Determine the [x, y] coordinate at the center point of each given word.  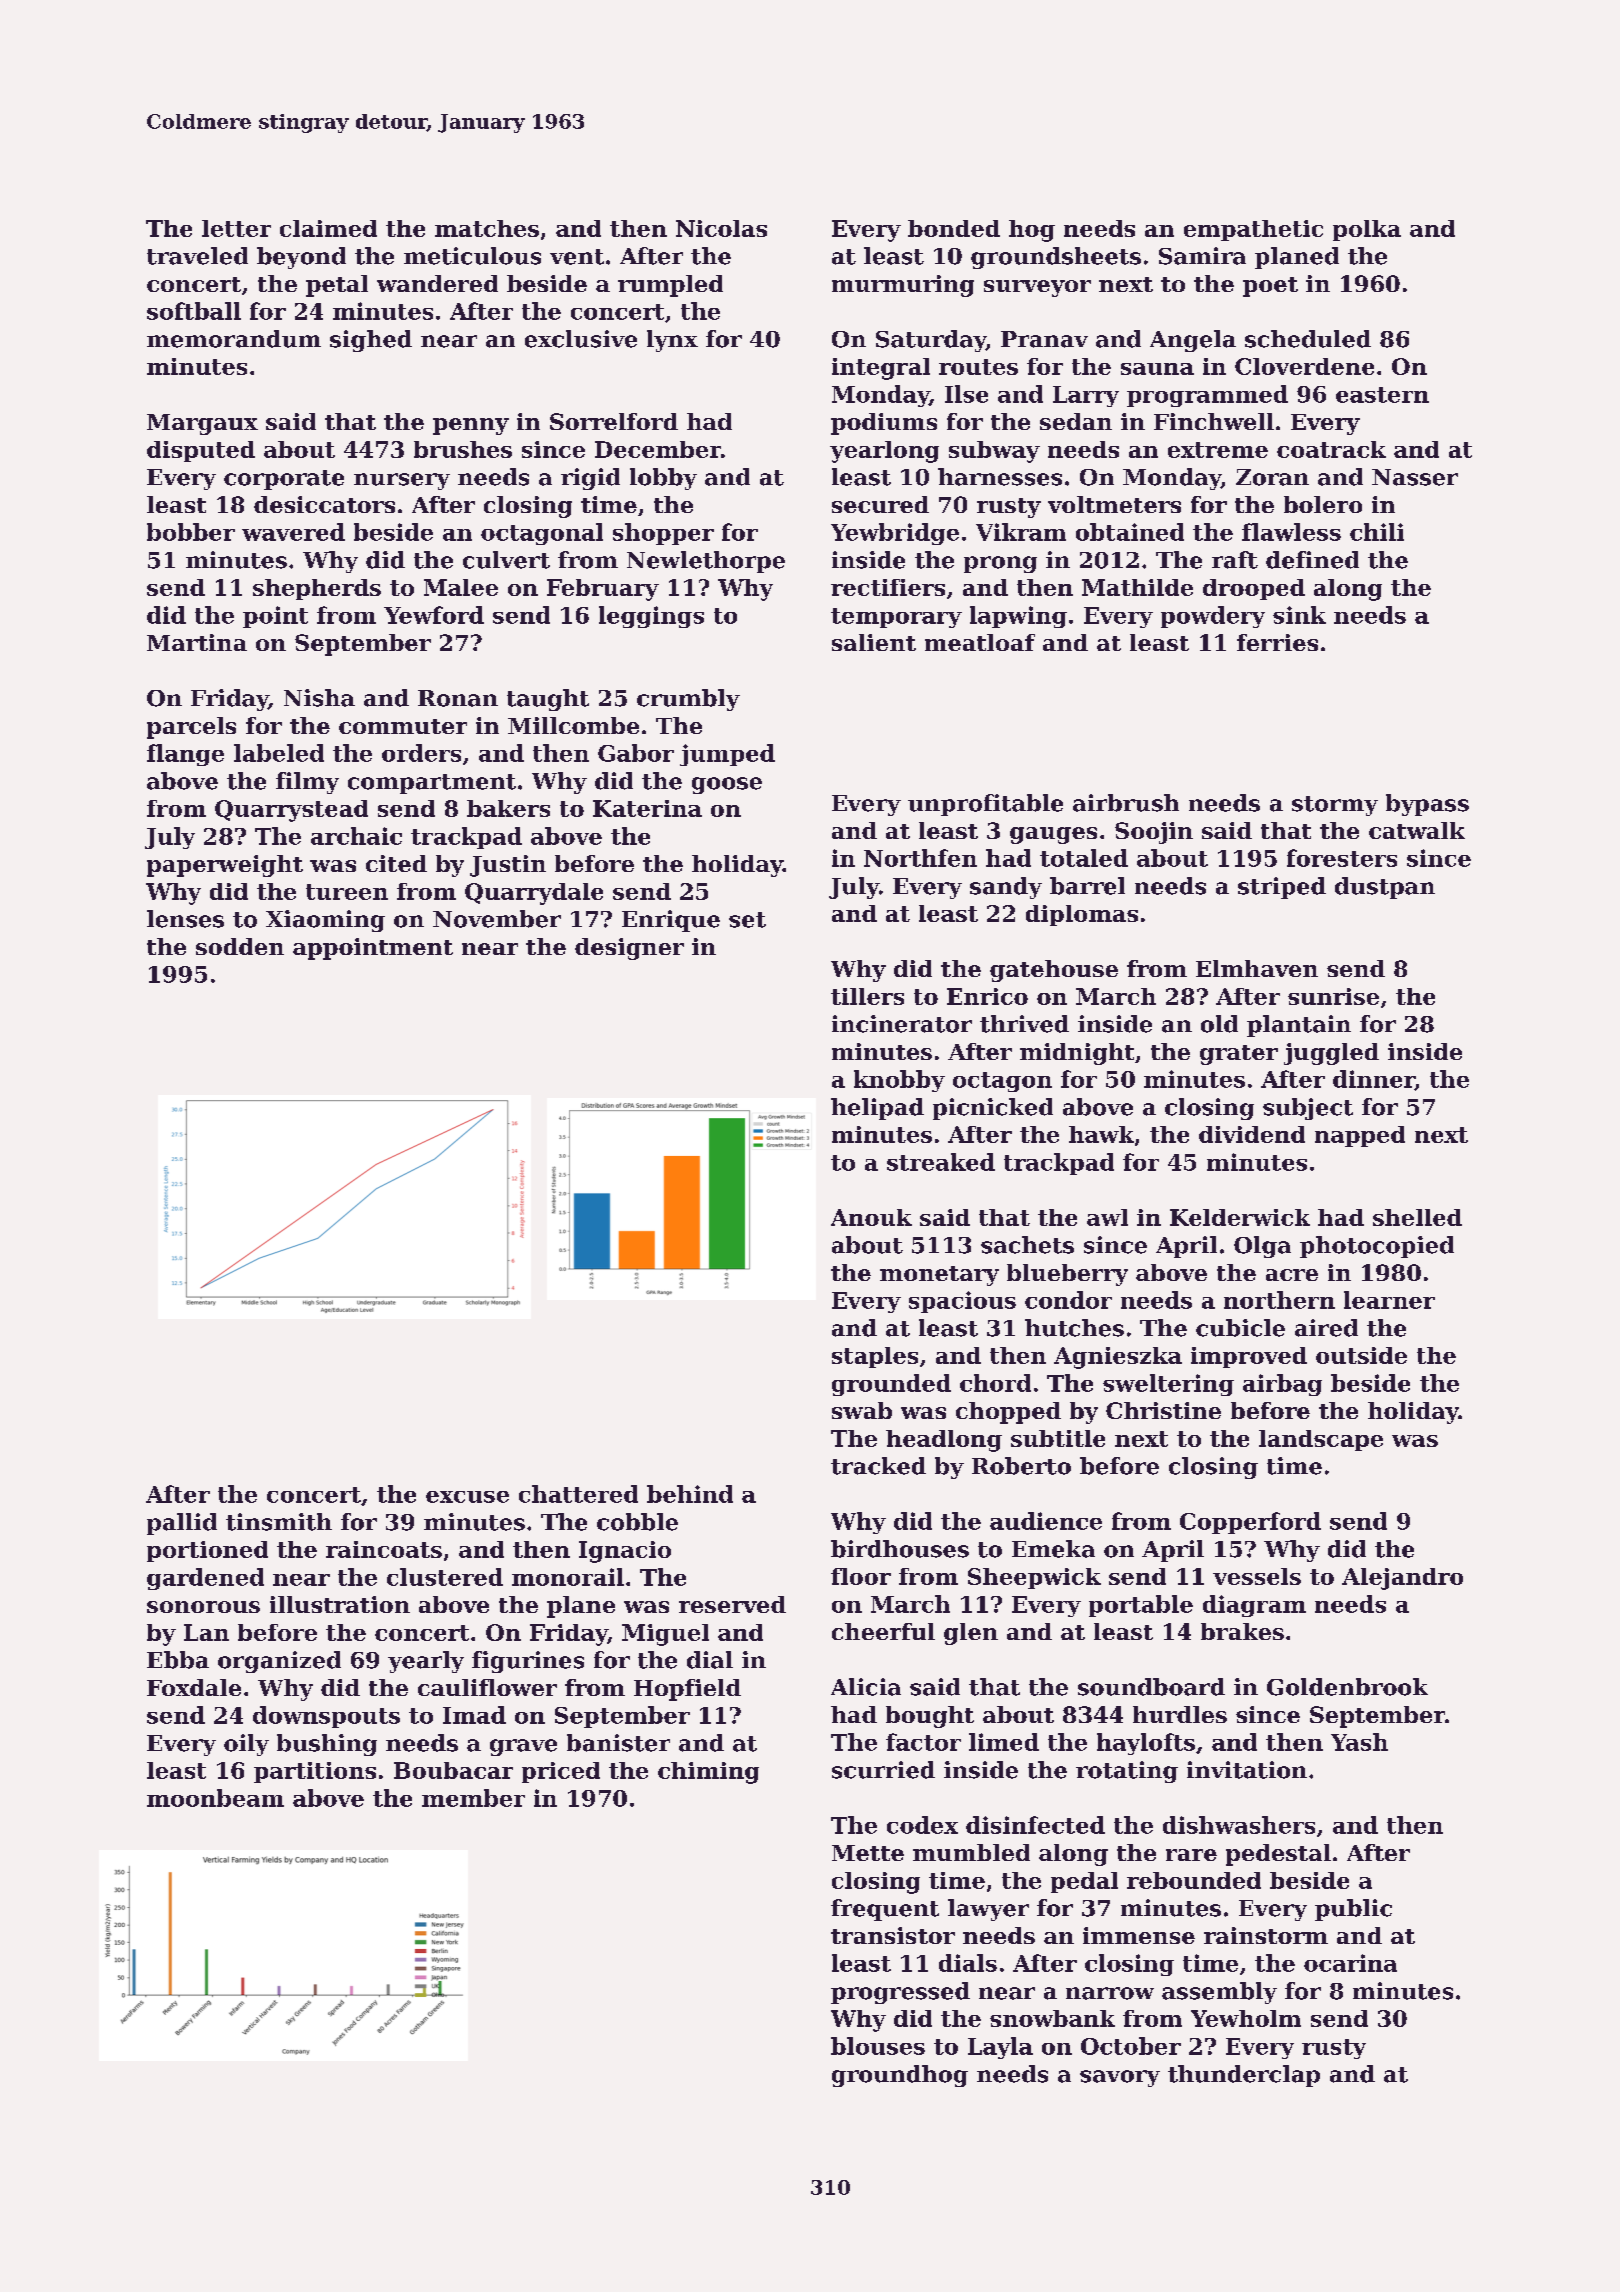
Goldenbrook [1347, 1687]
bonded [954, 228]
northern [1279, 1300]
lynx [672, 341]
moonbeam [215, 1798]
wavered [293, 532]
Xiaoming [325, 921]
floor [861, 1576]
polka [1367, 230]
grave [523, 1747]
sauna [1157, 369]
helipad [877, 1109]
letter [236, 228]
